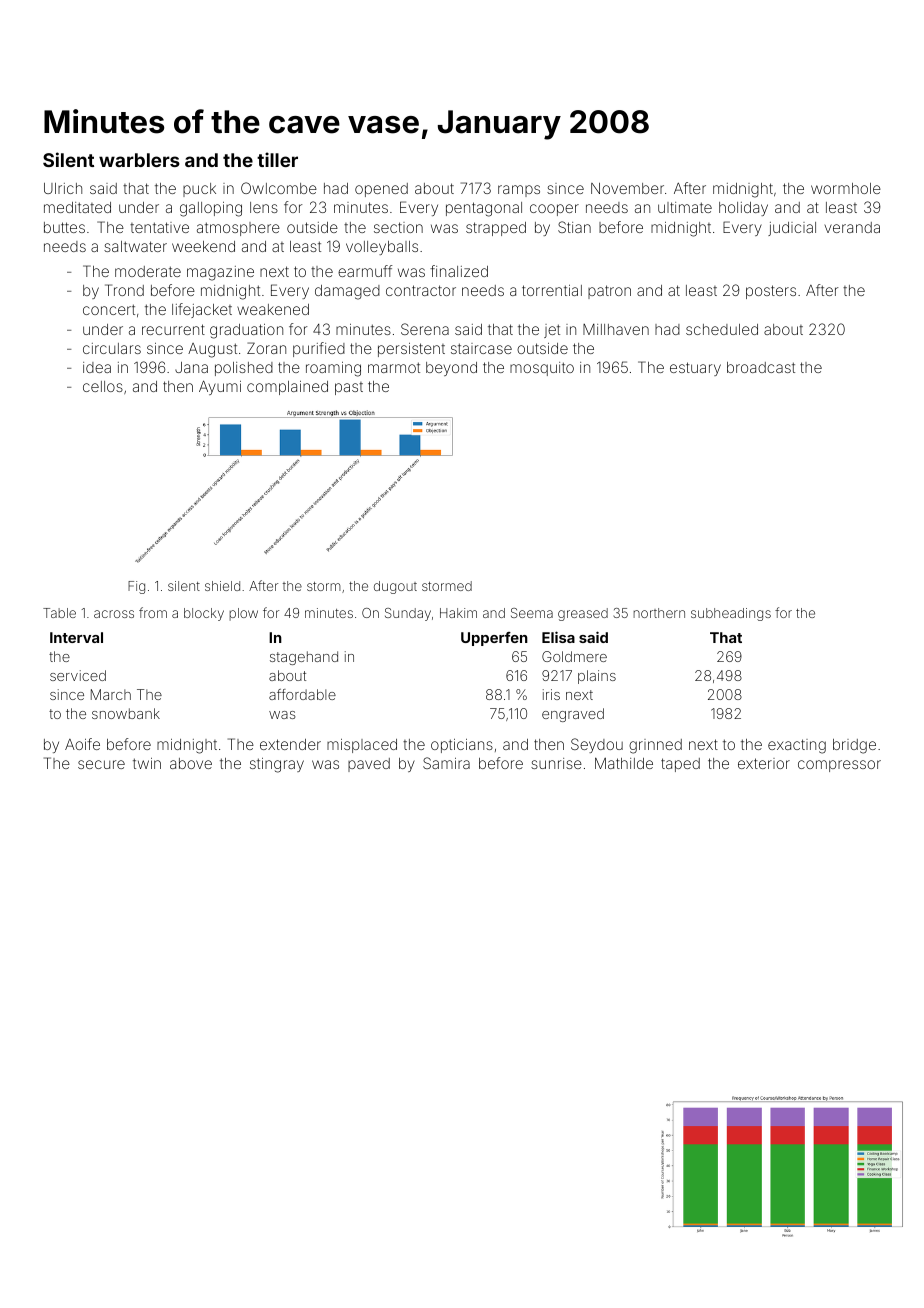  What do you see at coordinates (659, 613) in the document?
I see `northern` at bounding box center [659, 613].
